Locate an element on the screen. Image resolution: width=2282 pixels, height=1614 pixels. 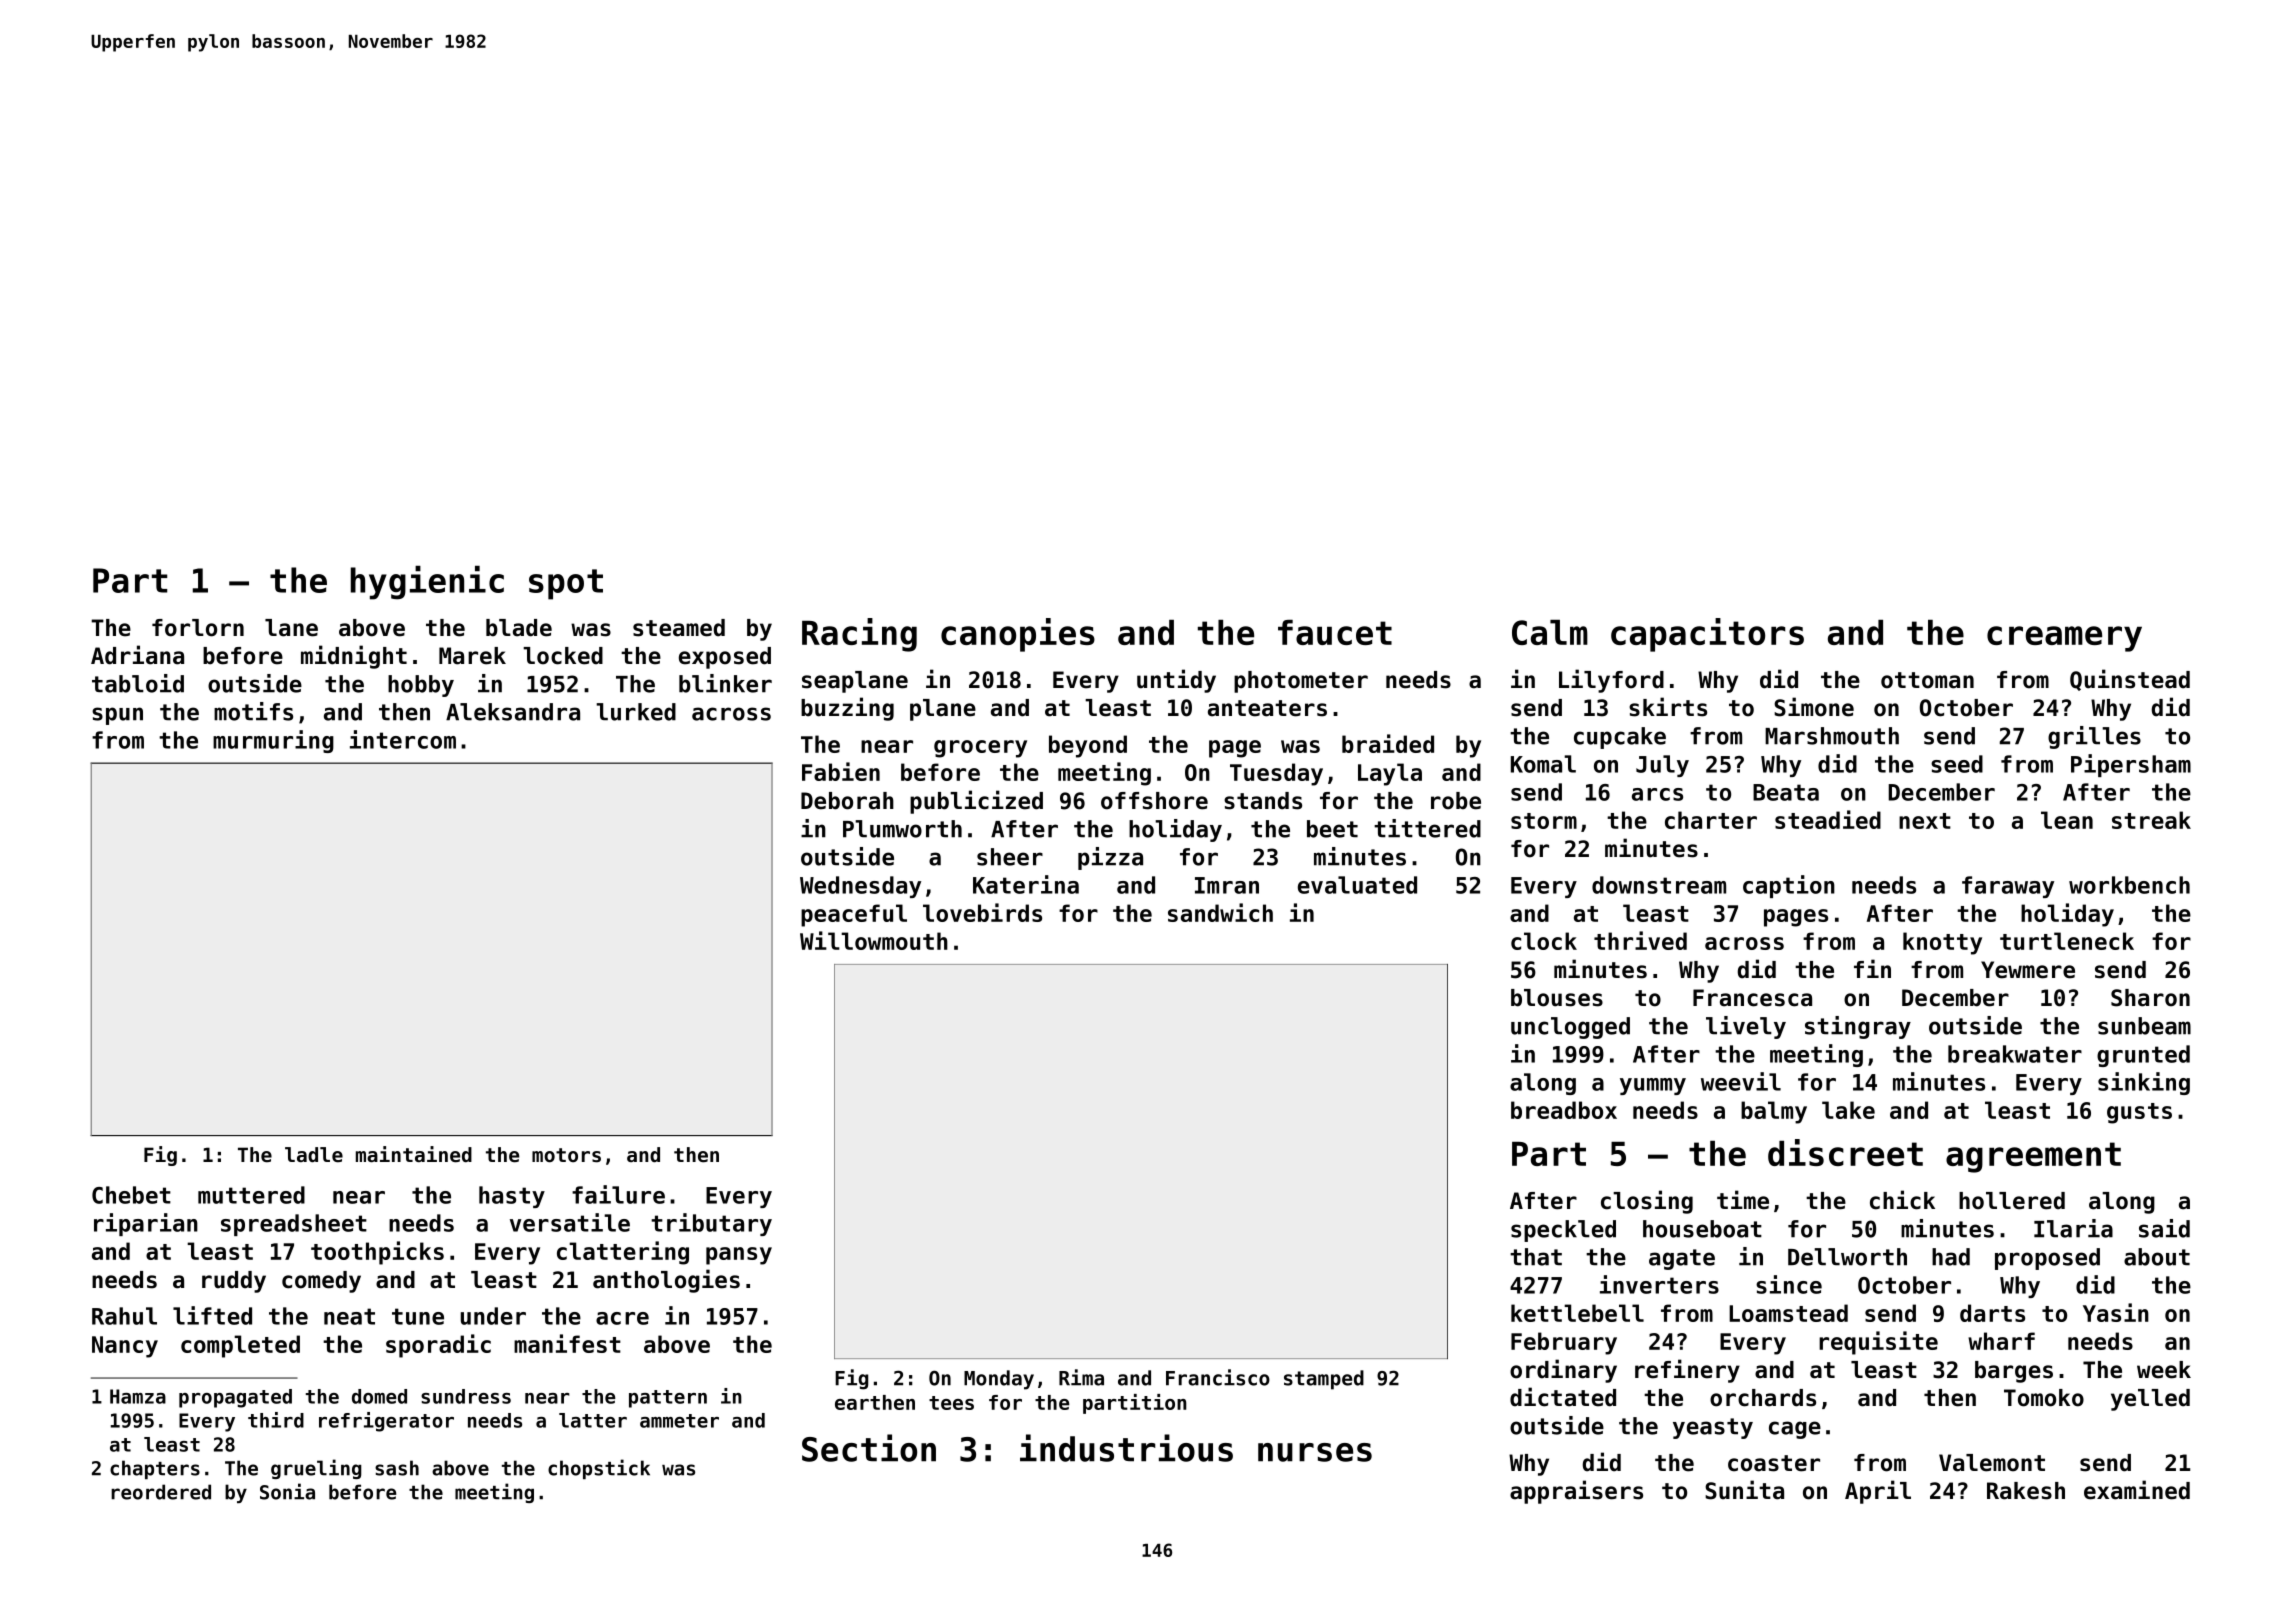
third is located at coordinates (276, 1420).
